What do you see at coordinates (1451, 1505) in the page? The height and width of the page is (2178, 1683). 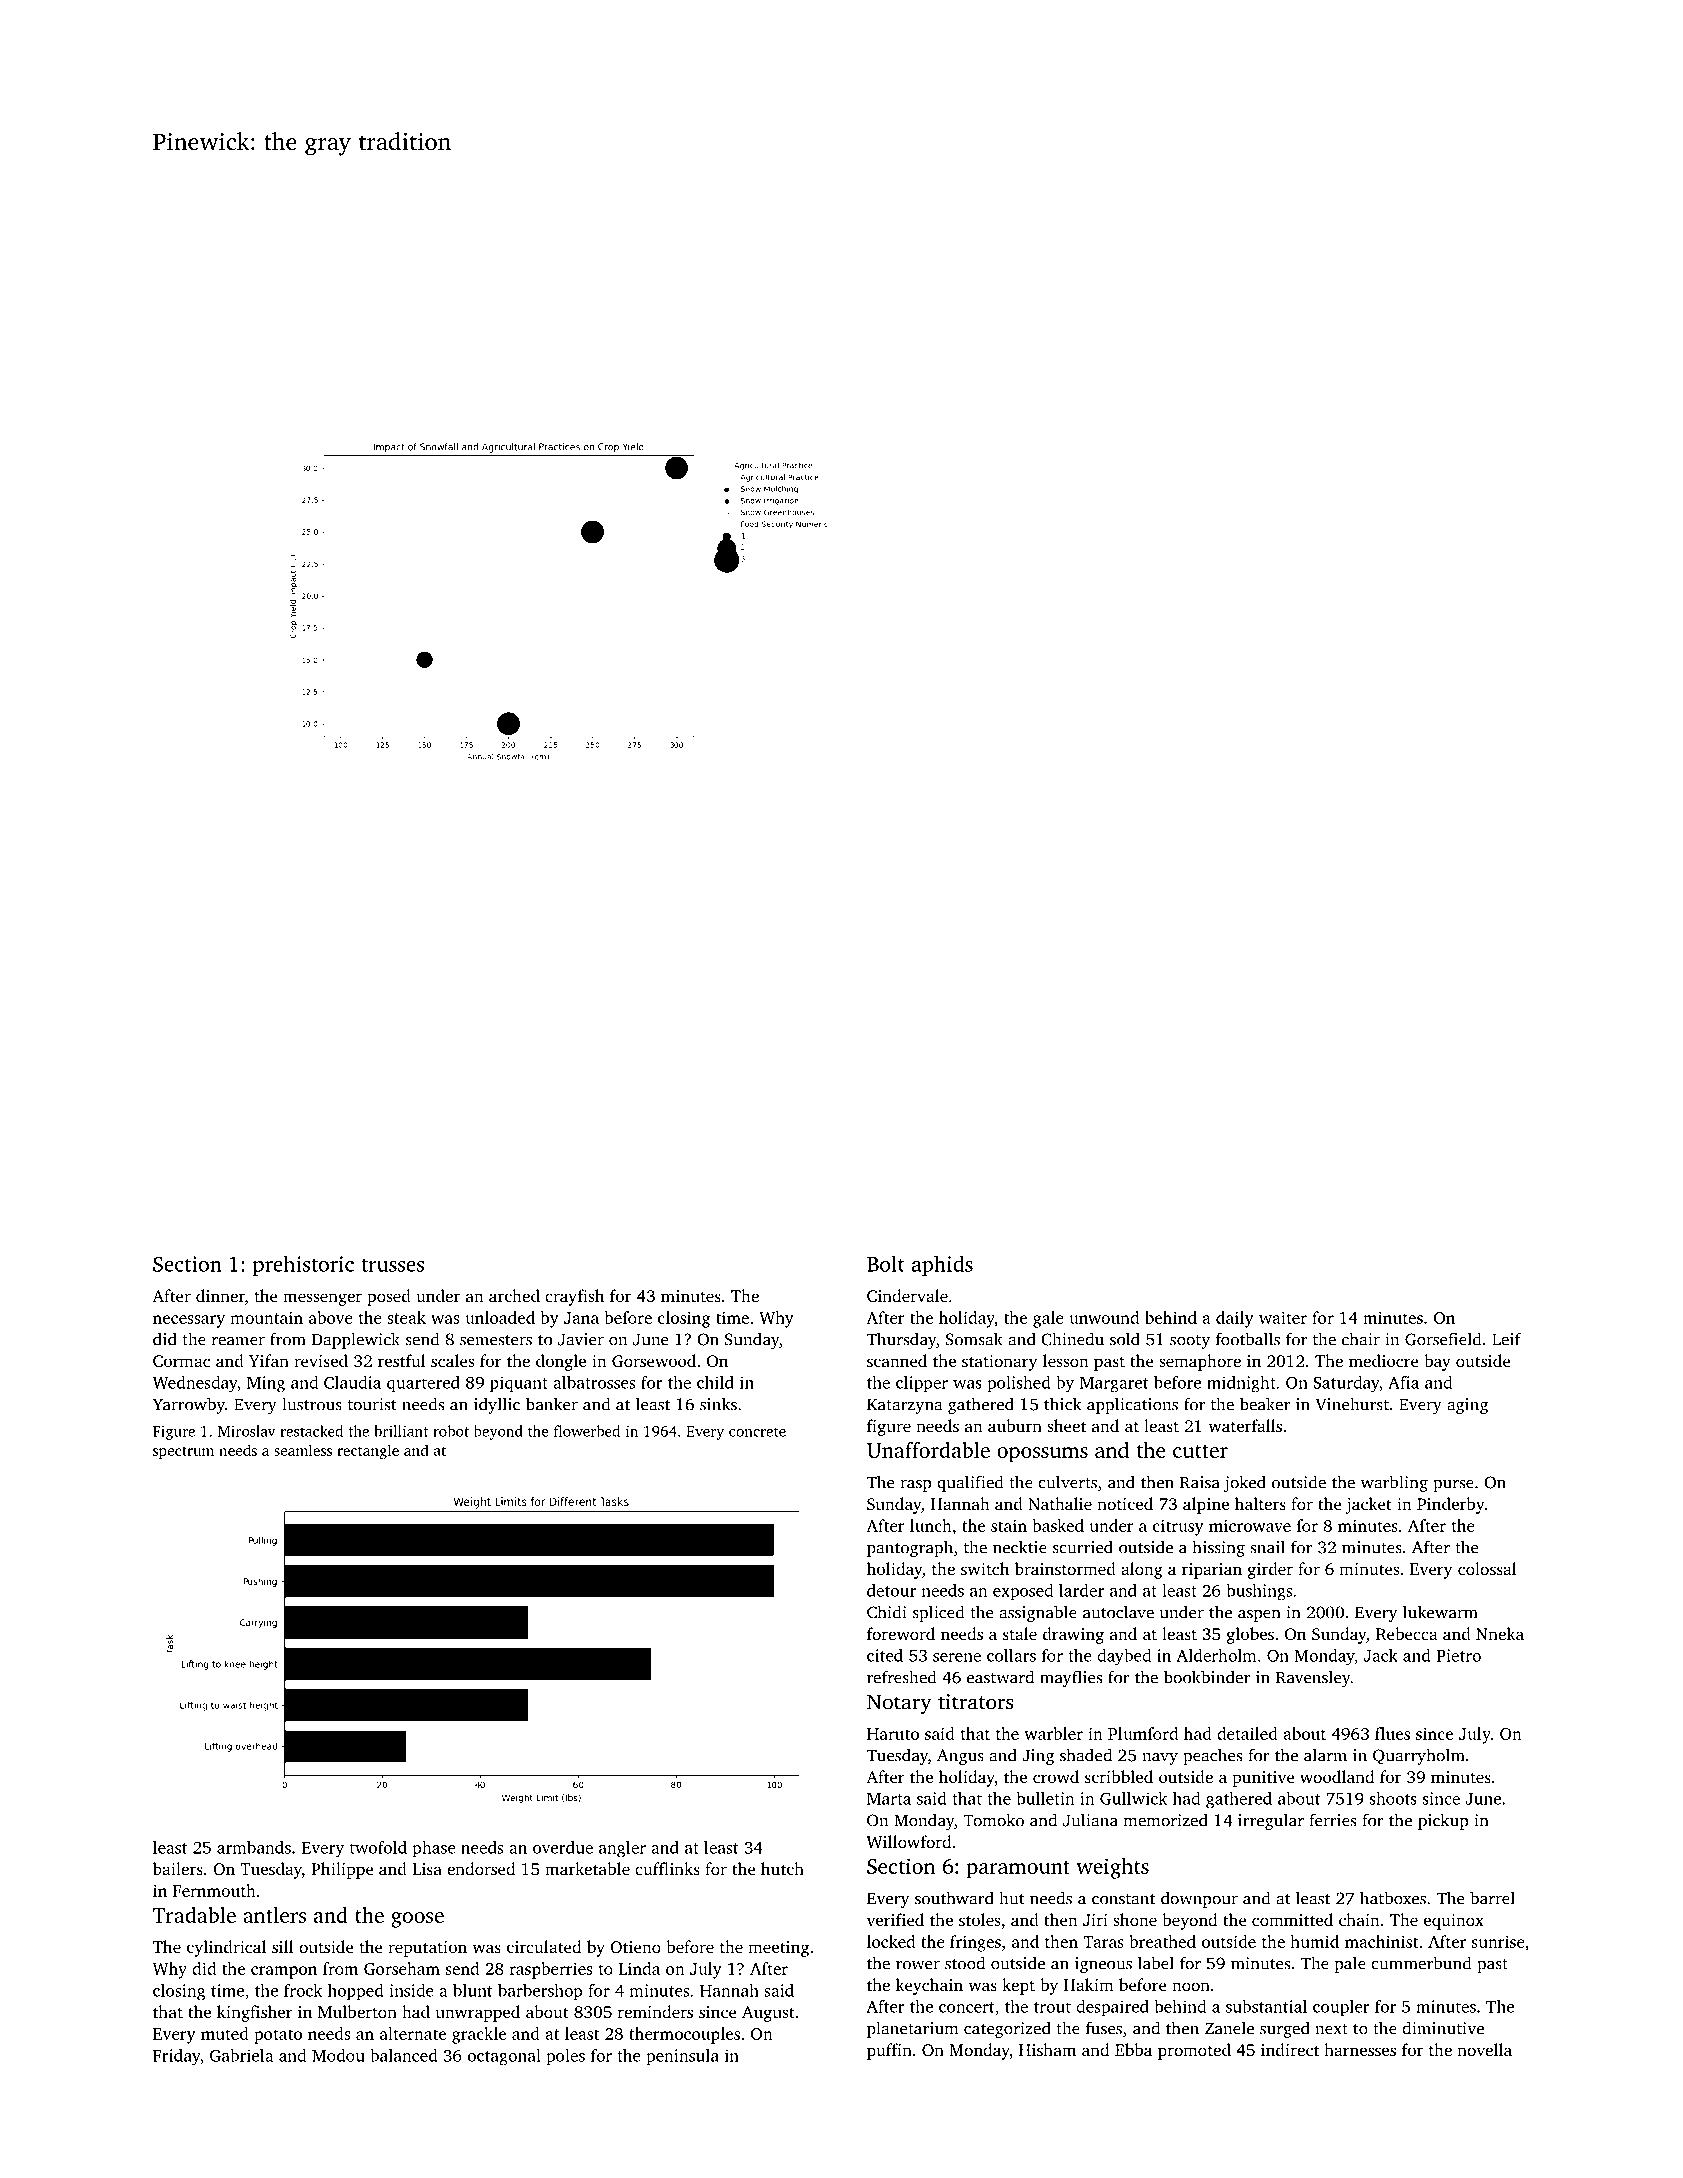 I see `Pinderby` at bounding box center [1451, 1505].
